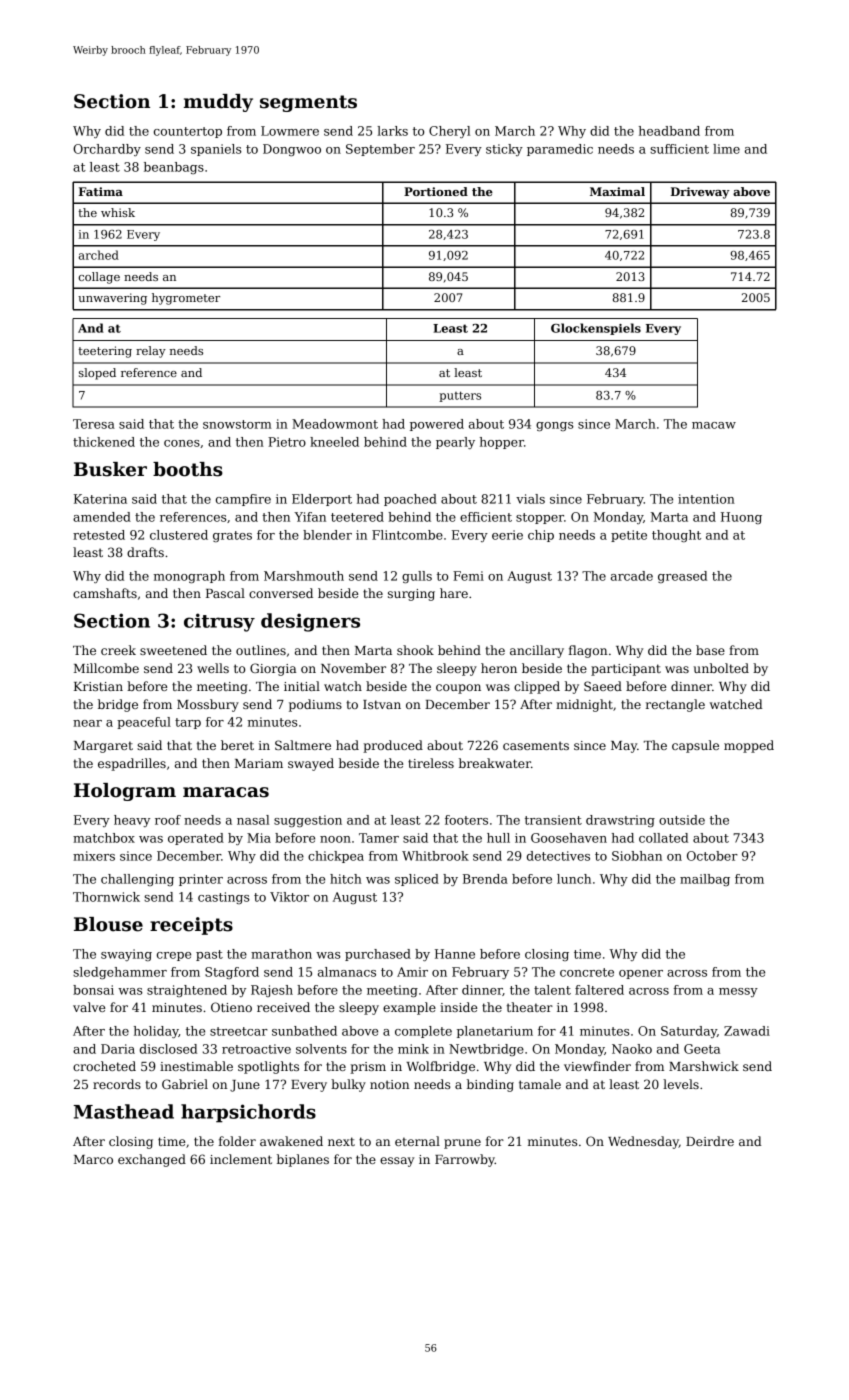  Describe the element at coordinates (152, 1160) in the page. I see `exchanged` at that location.
